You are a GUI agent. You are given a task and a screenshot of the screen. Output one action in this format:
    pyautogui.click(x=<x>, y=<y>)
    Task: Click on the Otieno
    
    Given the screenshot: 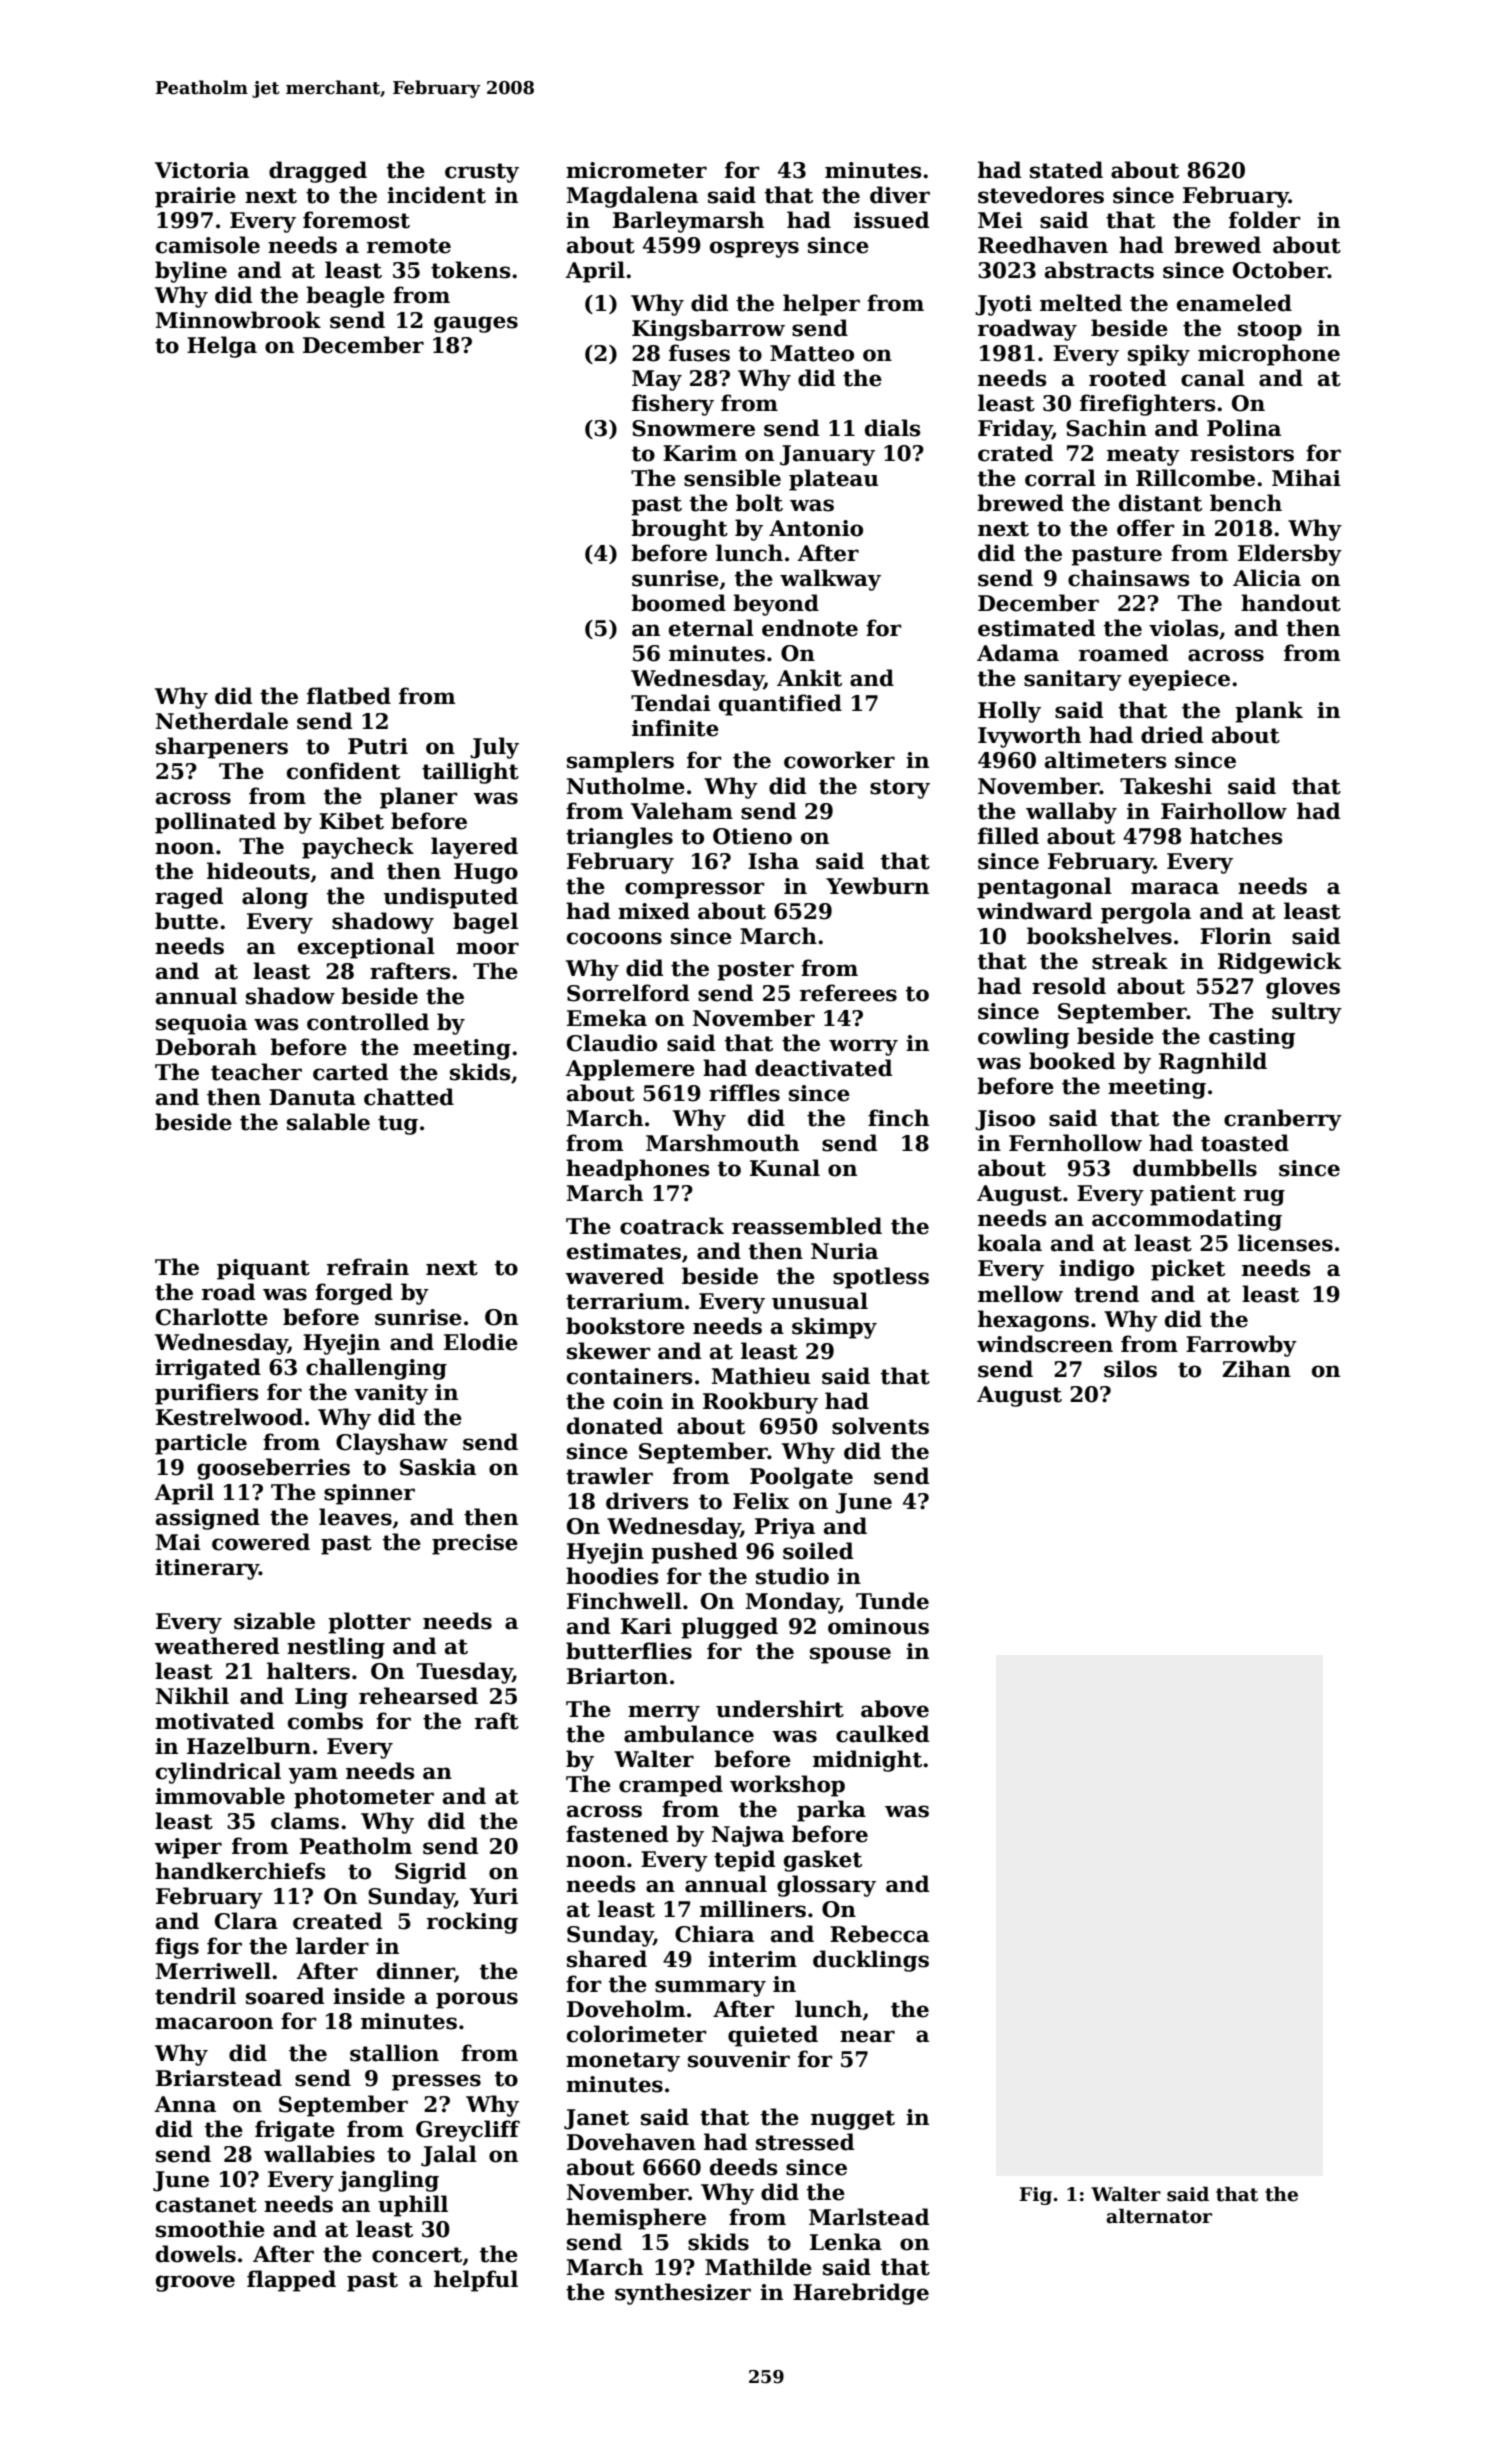 What is the action you would take?
    pyautogui.click(x=752, y=836)
